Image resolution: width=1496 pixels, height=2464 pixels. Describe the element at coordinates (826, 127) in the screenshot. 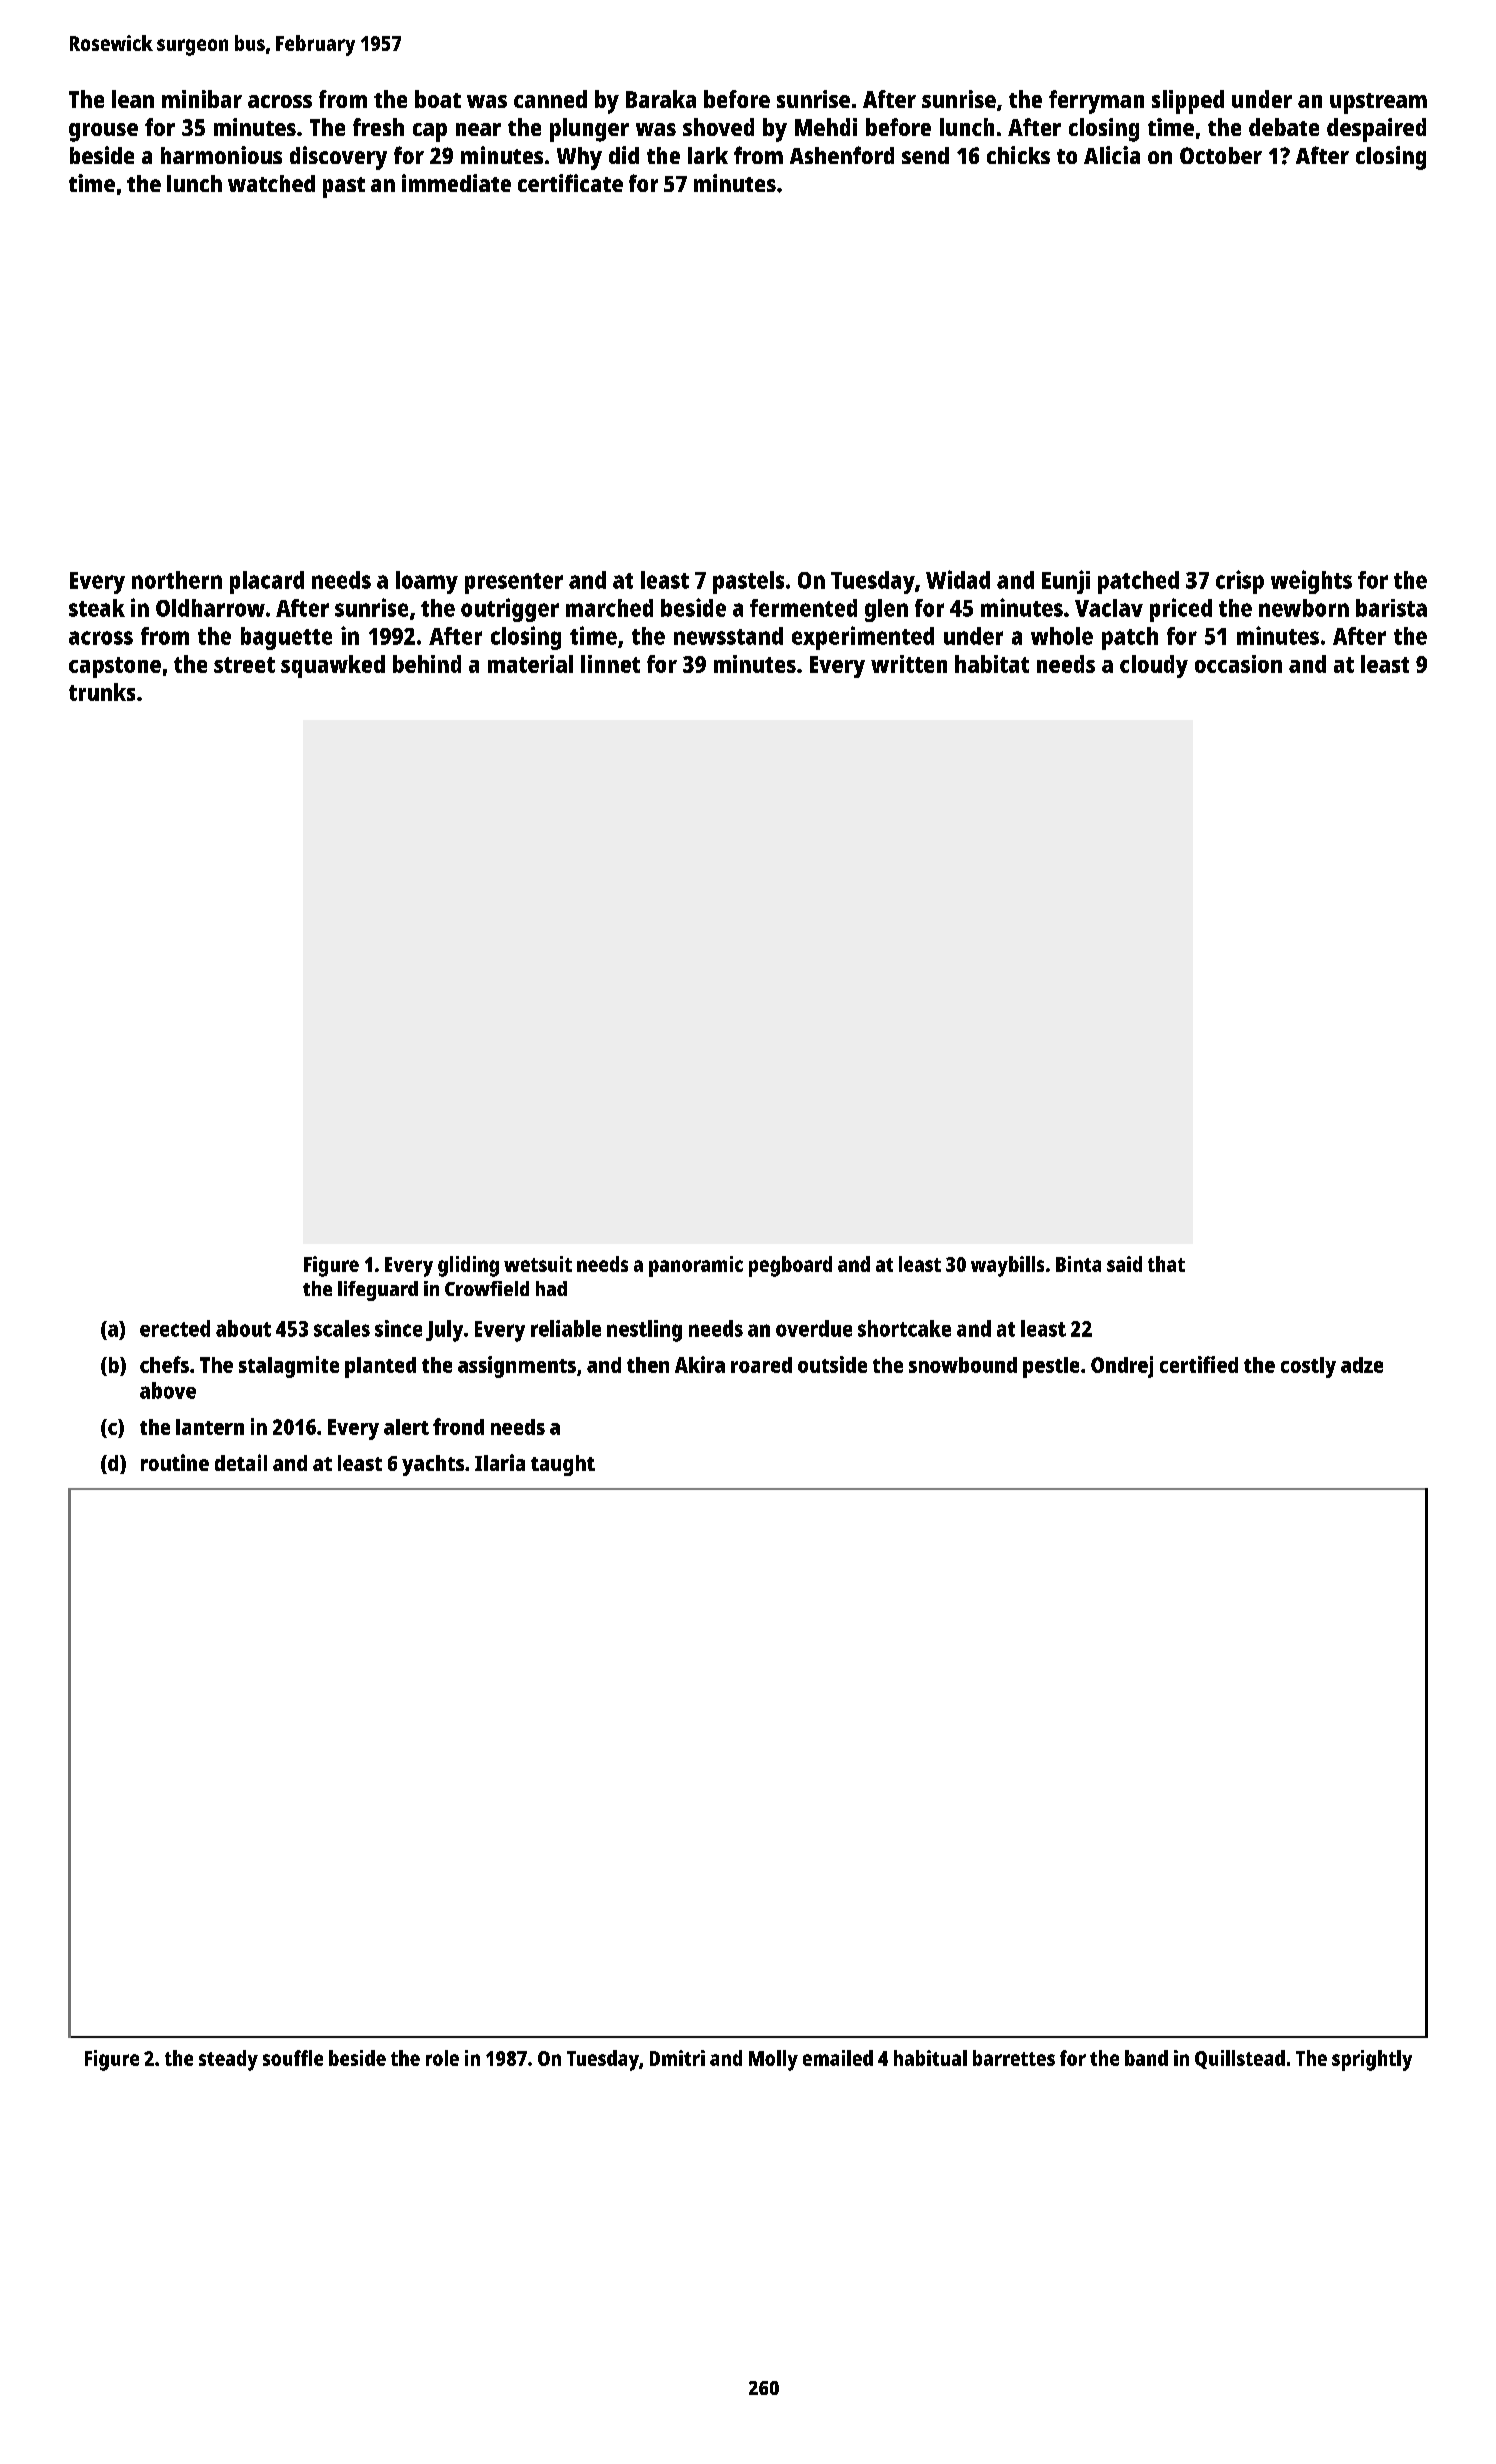

I see `Mehdi` at that location.
